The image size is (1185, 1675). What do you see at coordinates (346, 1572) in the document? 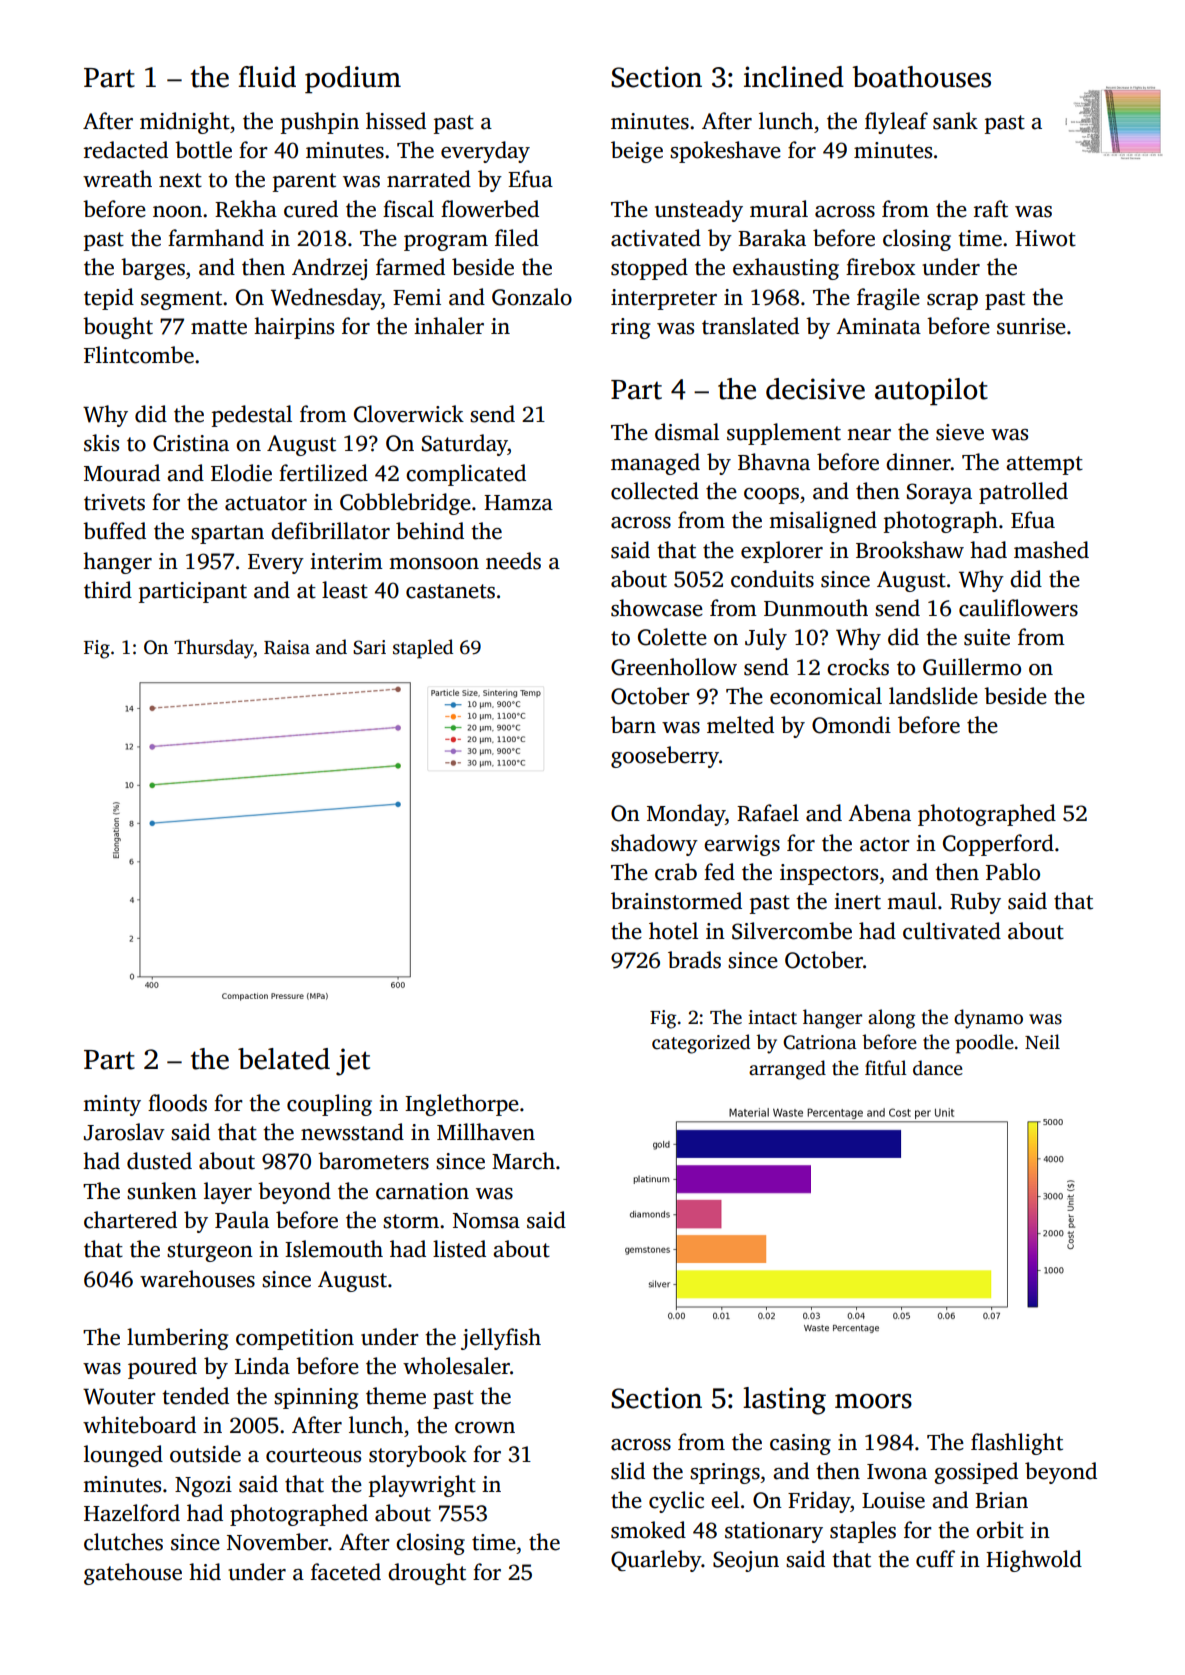
I see `faceted` at bounding box center [346, 1572].
